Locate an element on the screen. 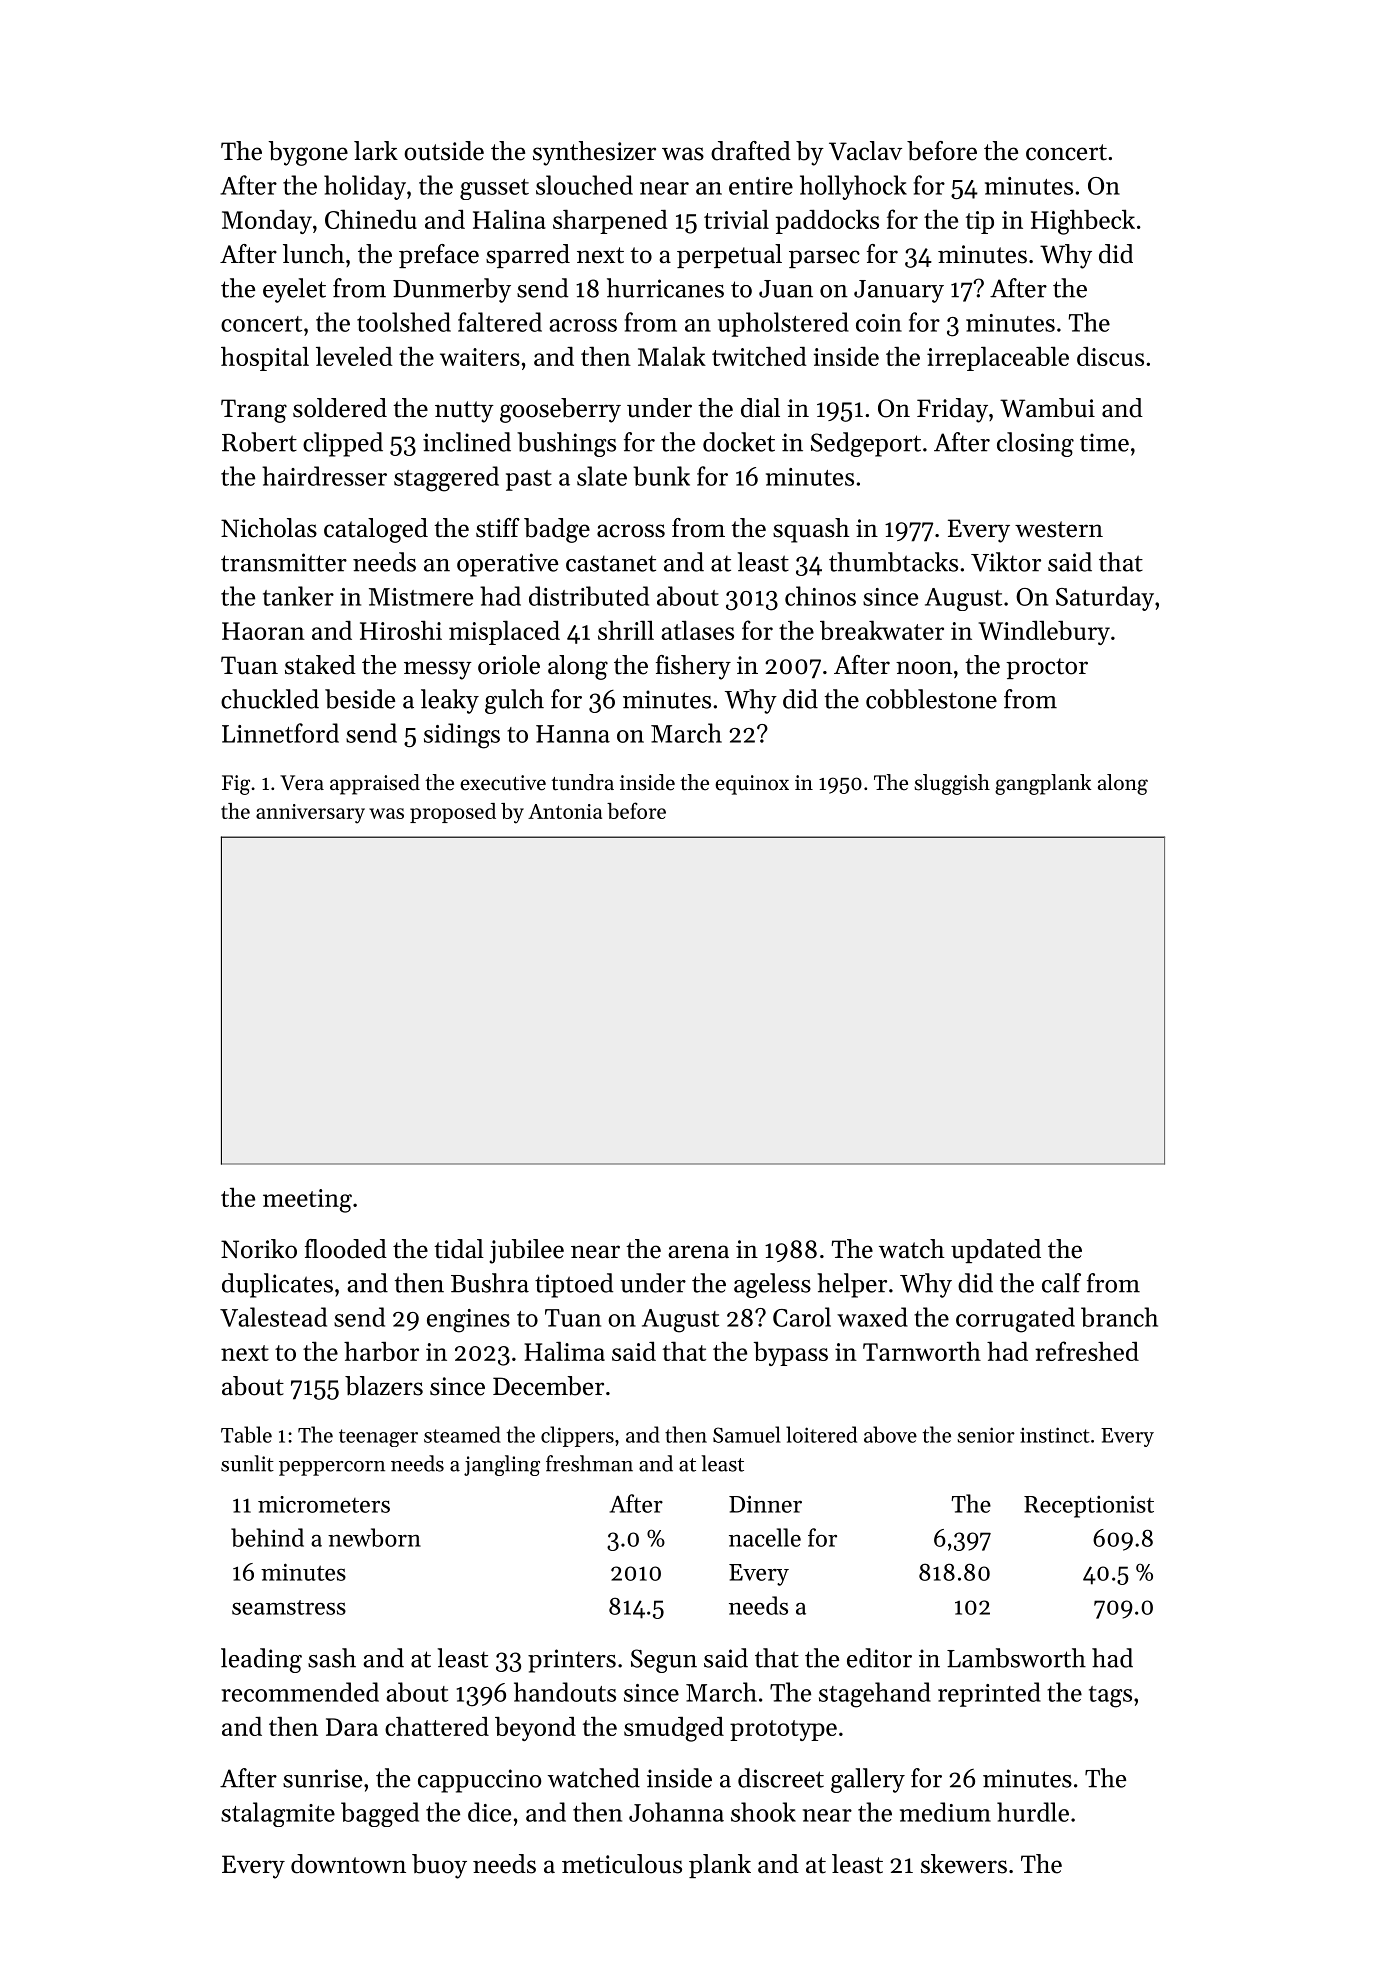 This screenshot has height=1969, width=1386. arena is located at coordinates (698, 1252).
